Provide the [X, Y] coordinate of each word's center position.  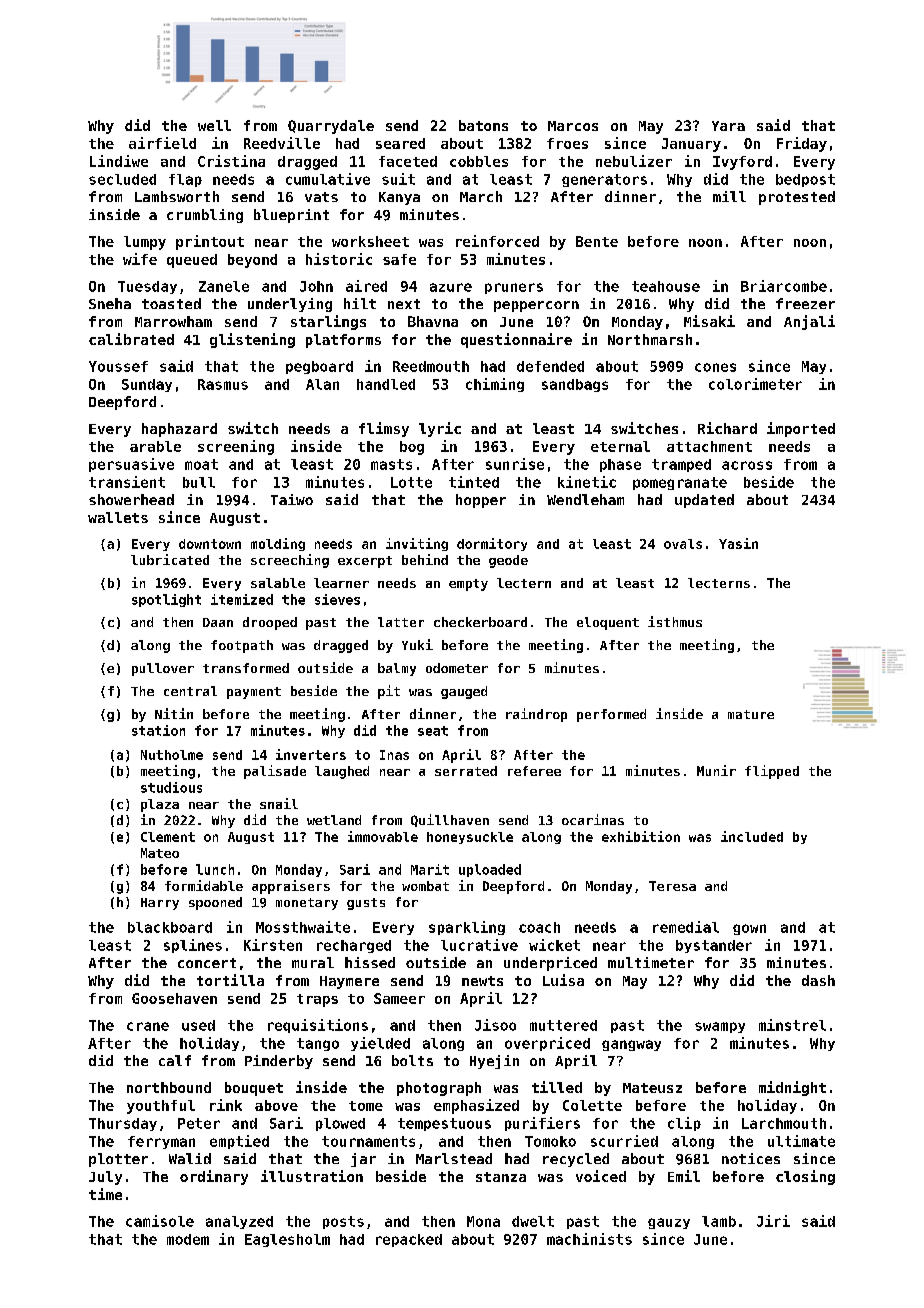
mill [729, 196]
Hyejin [494, 1062]
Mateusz [652, 1088]
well [214, 125]
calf [175, 1060]
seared [400, 143]
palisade [275, 772]
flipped [772, 772]
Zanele [224, 286]
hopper [481, 501]
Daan [218, 622]
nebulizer [634, 161]
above [276, 1105]
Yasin [738, 543]
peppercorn [536, 306]
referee [534, 771]
